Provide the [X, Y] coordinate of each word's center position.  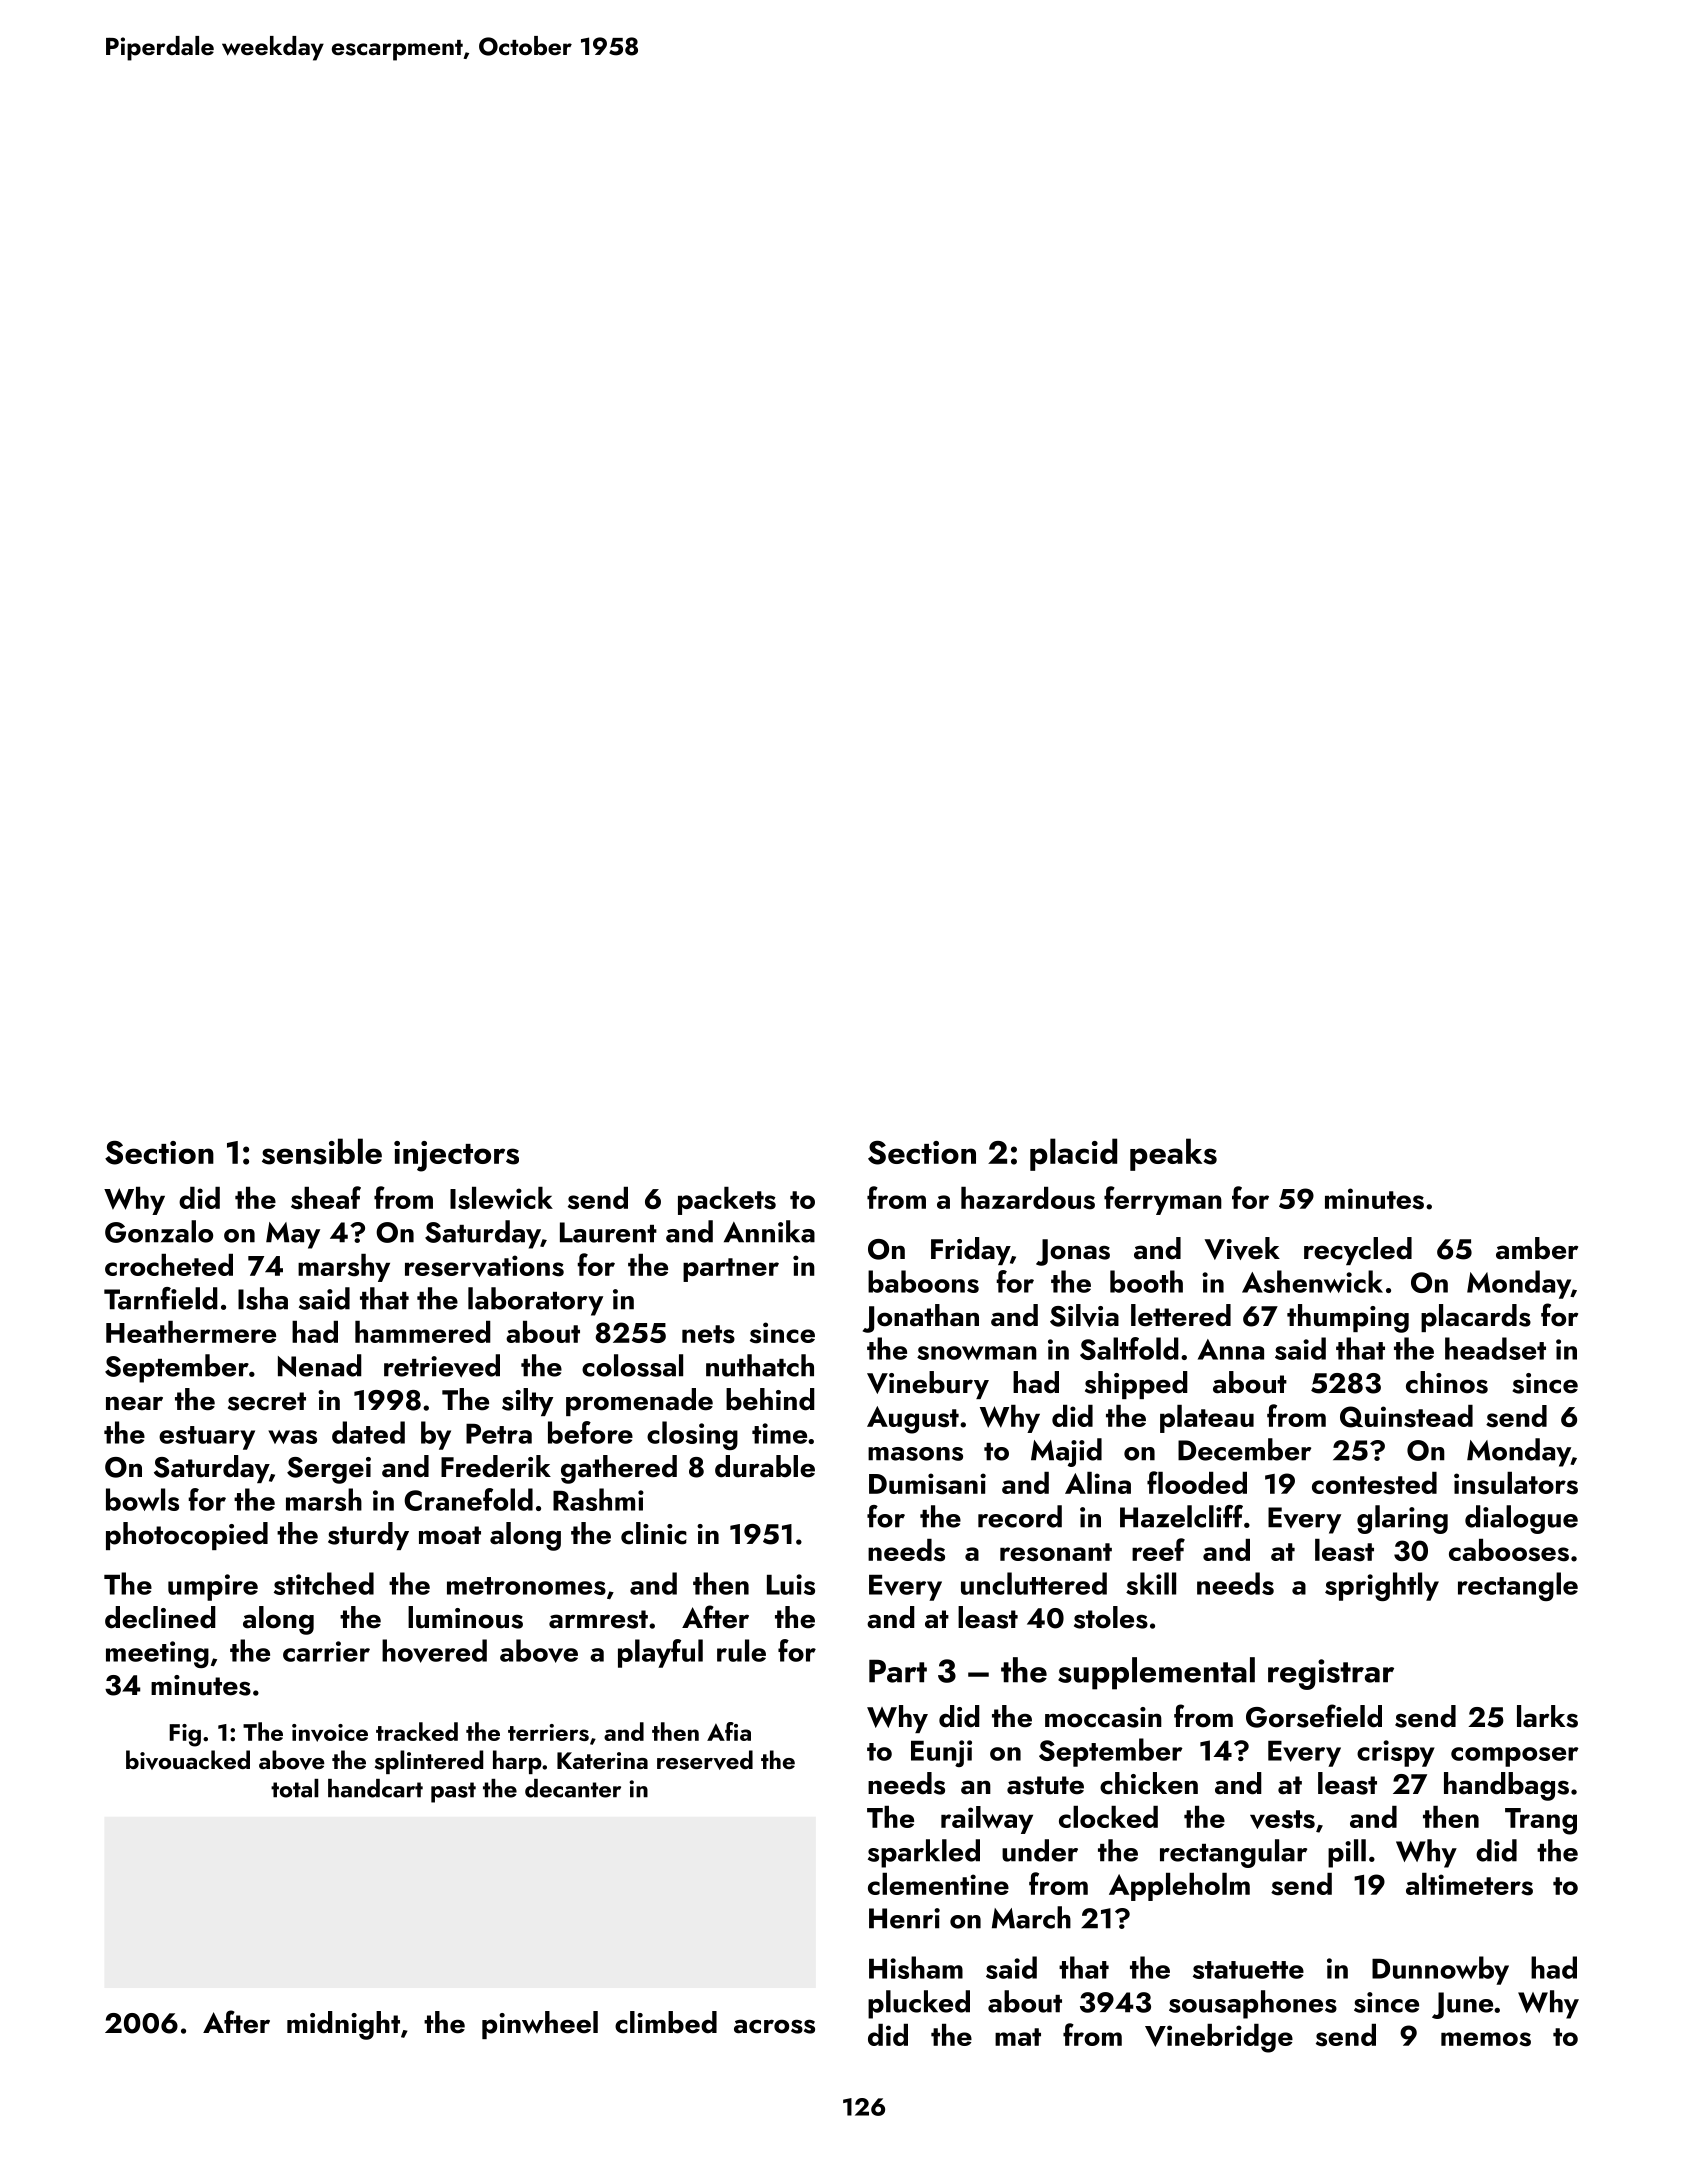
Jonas [1073, 1252]
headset [1495, 1348]
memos [1486, 2039]
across [774, 2026]
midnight [343, 2025]
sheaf [326, 1198]
